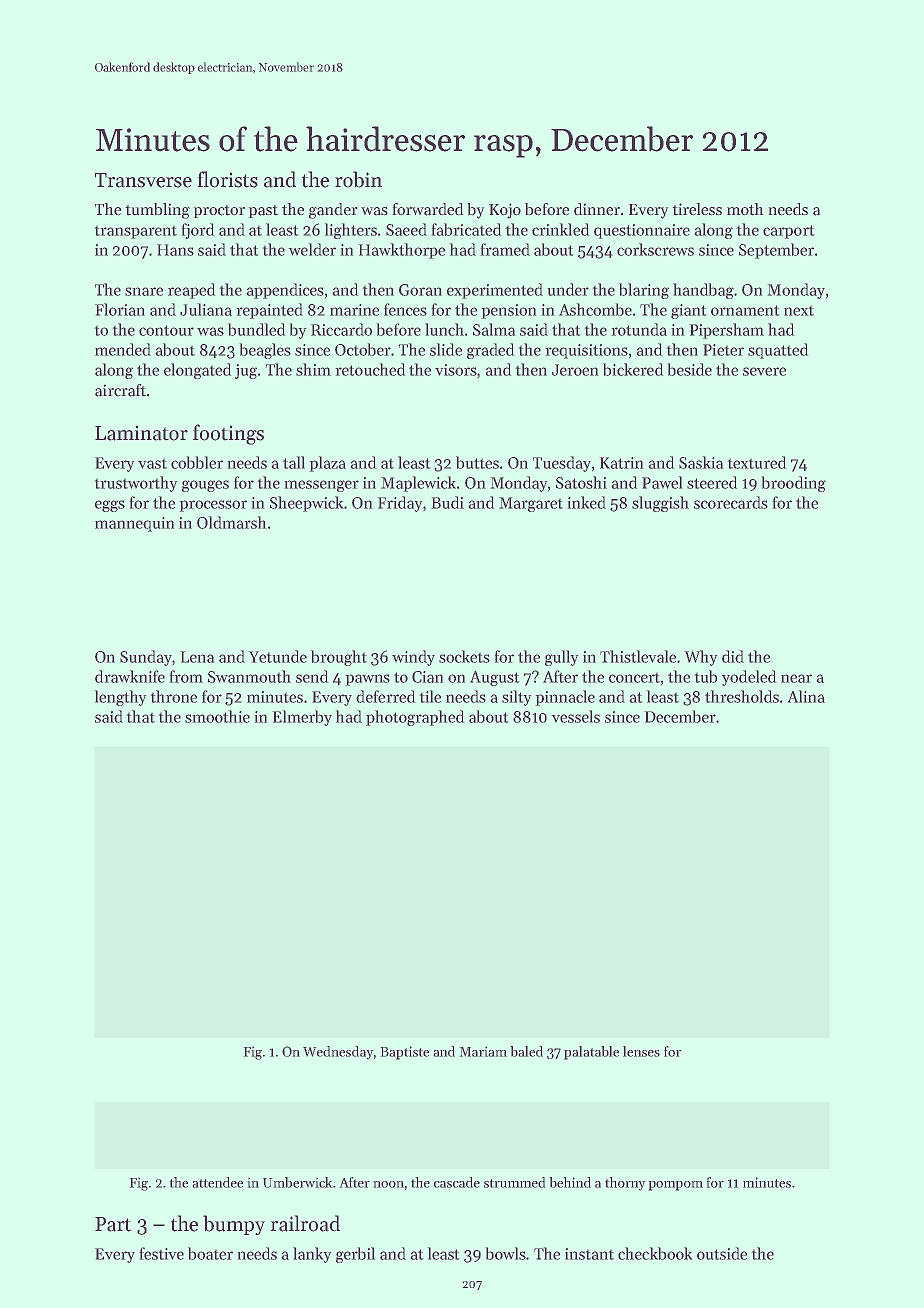 Image resolution: width=924 pixels, height=1308 pixels. Describe the element at coordinates (722, 1253) in the document. I see `outside` at that location.
